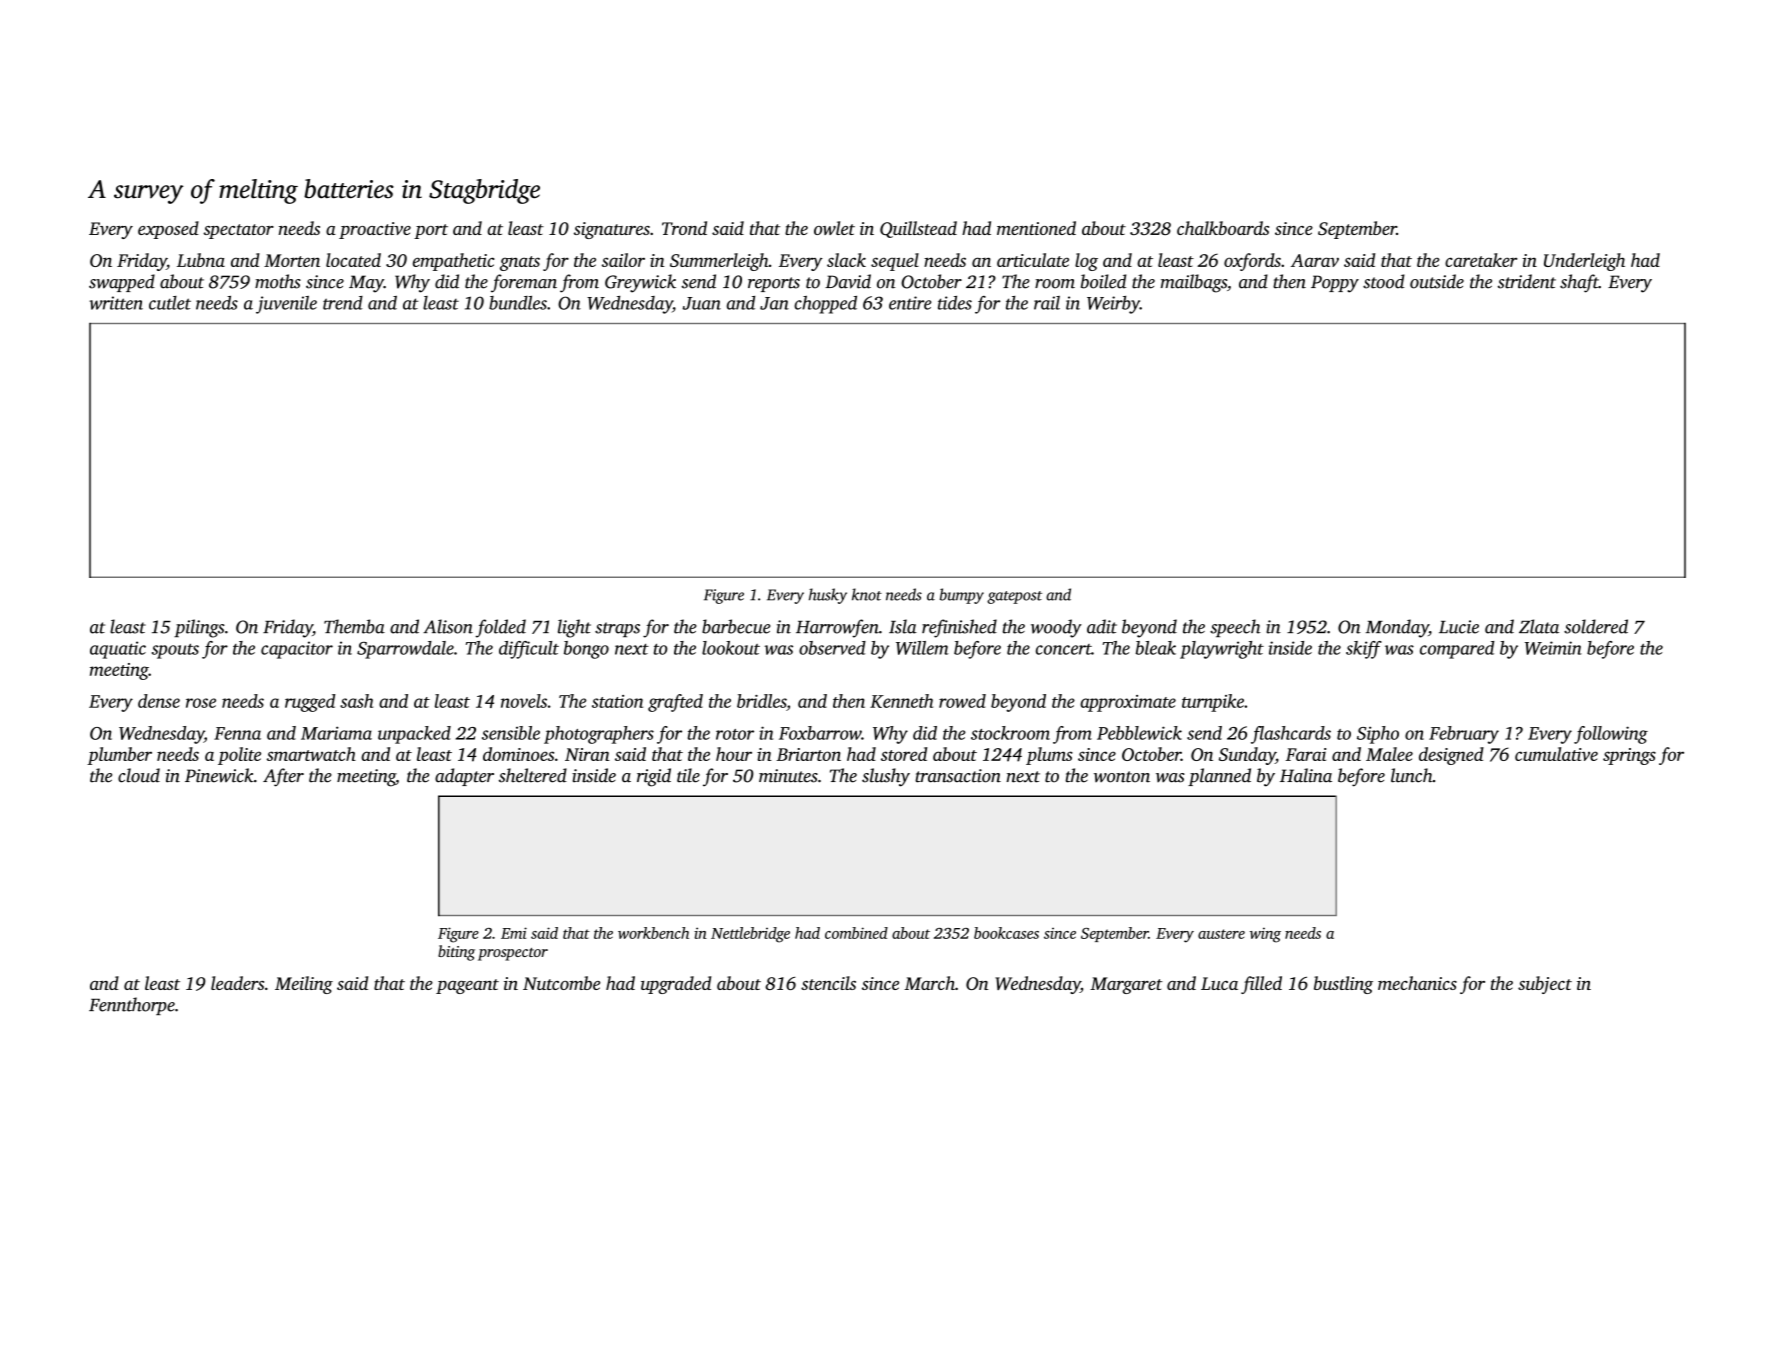 Image resolution: width=1775 pixels, height=1372 pixels. Describe the element at coordinates (1579, 283) in the screenshot. I see `shaft` at that location.
